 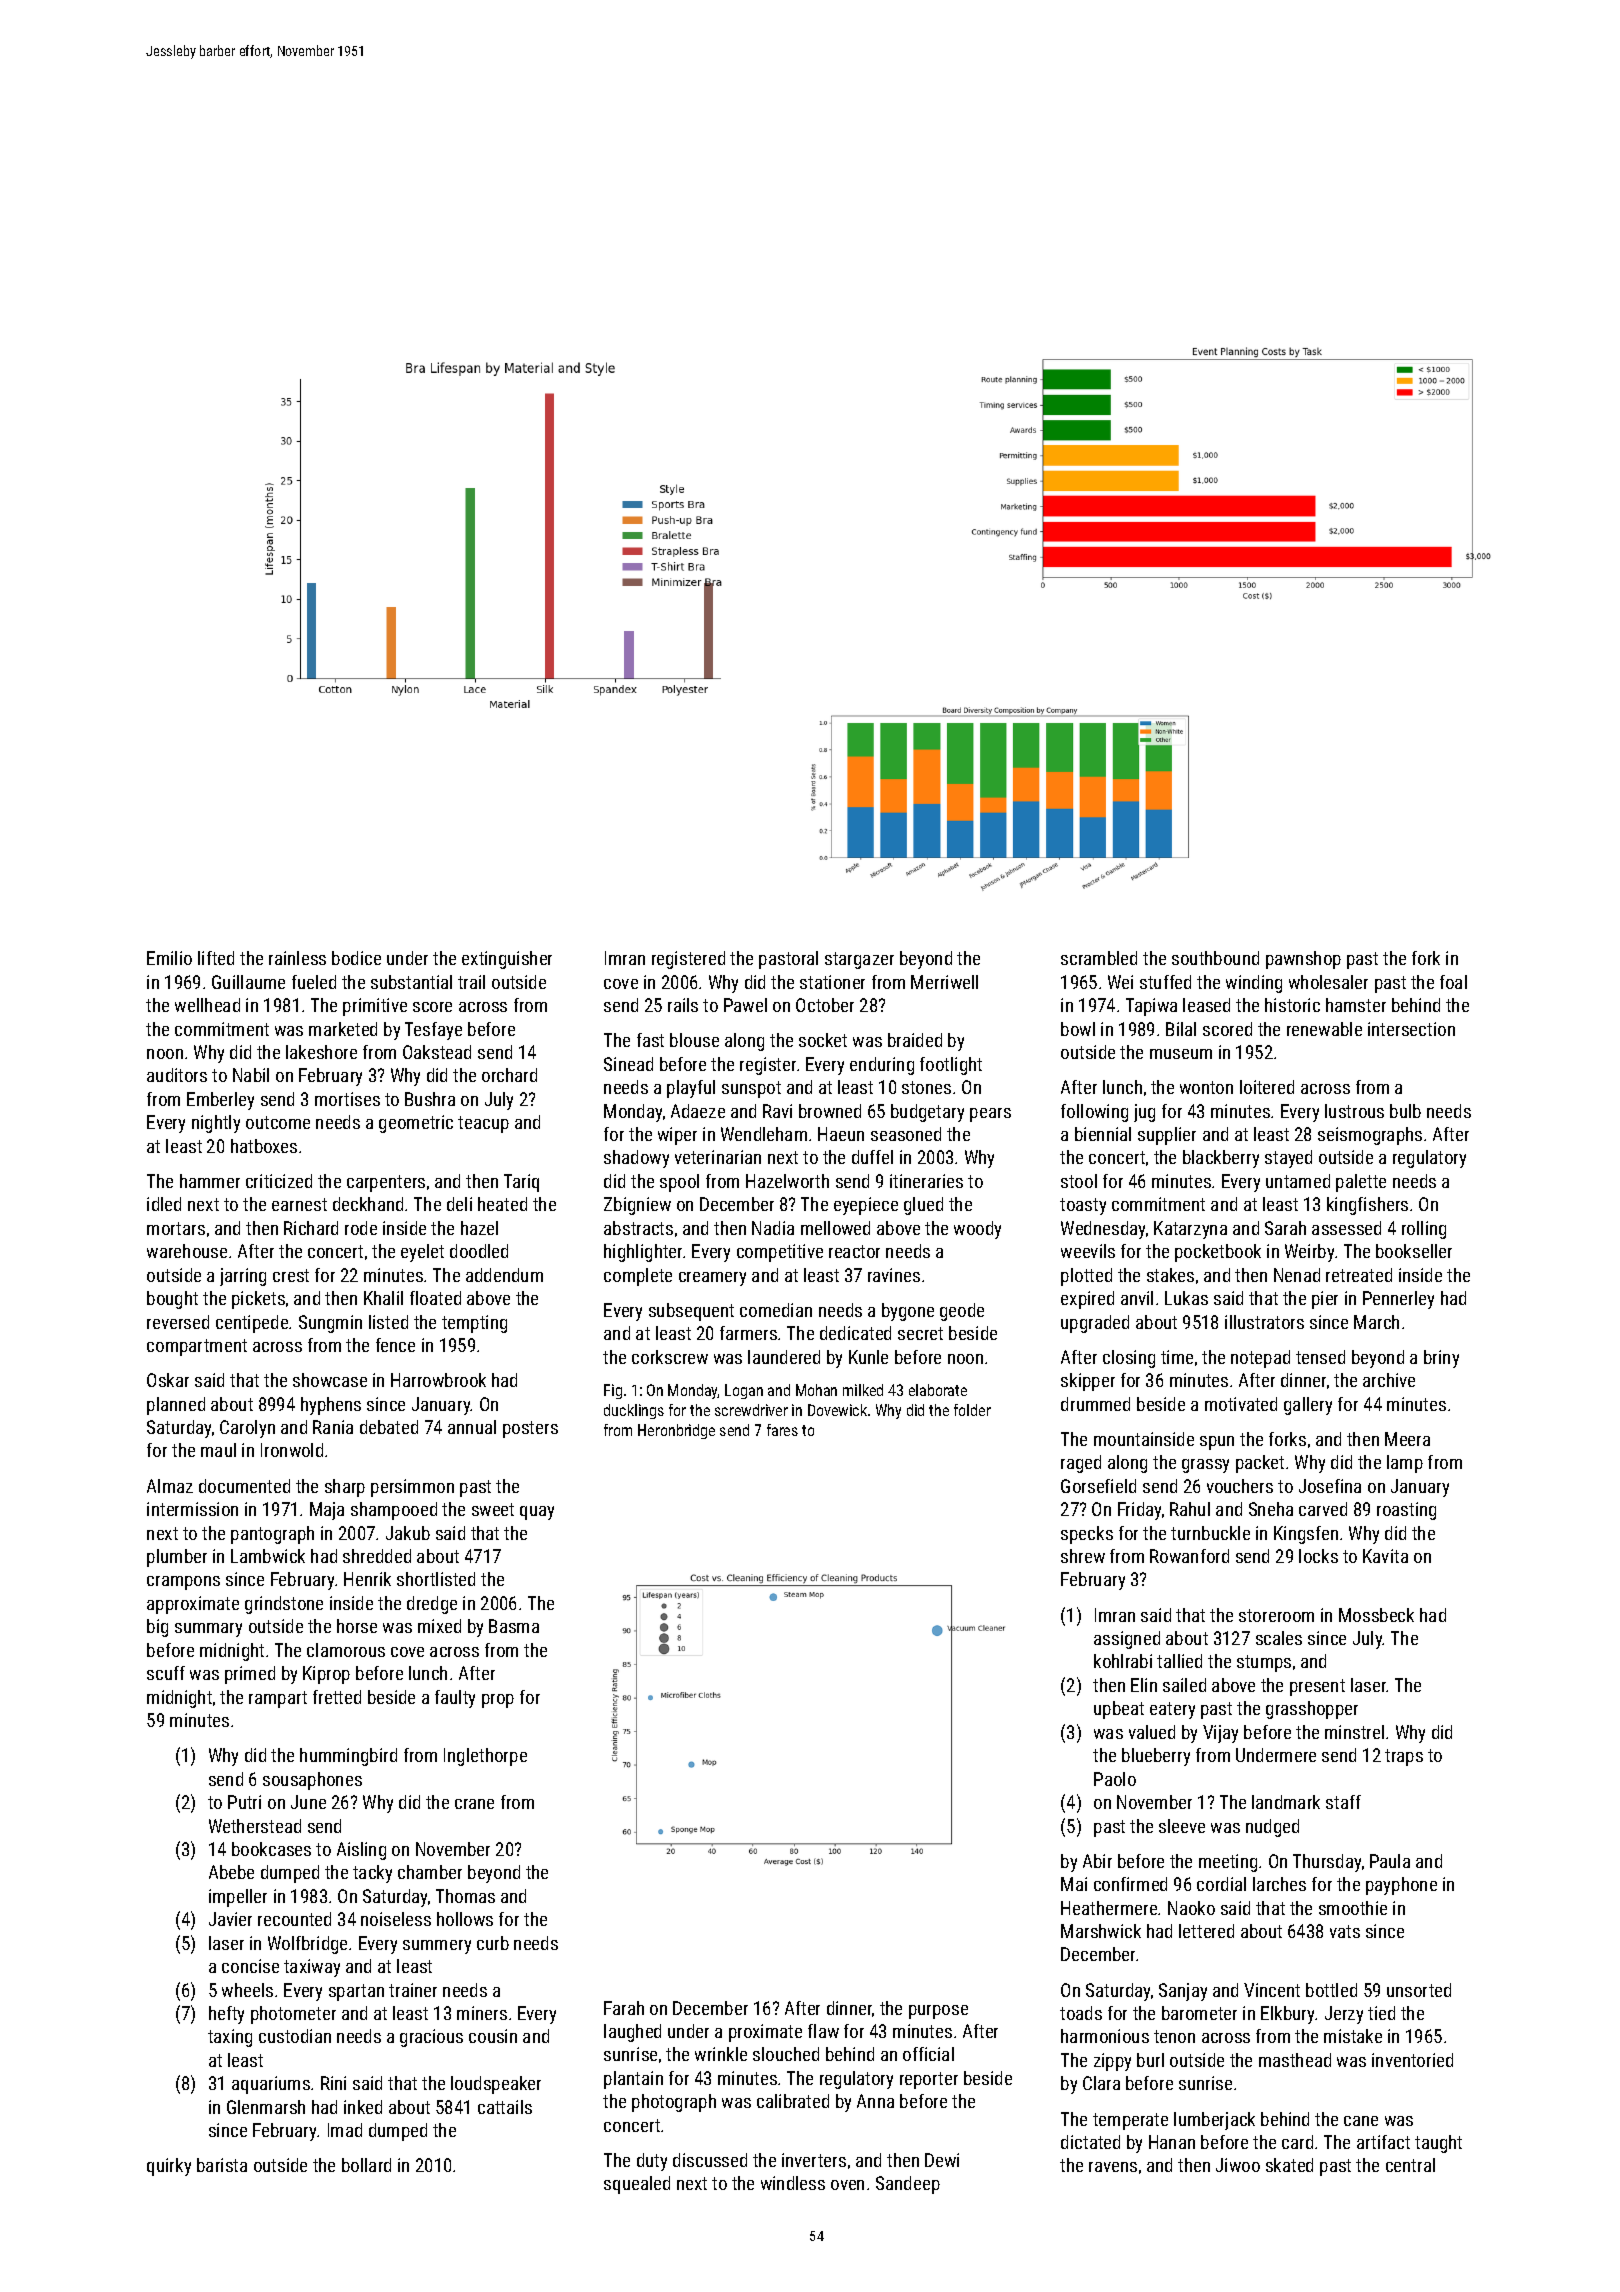 What do you see at coordinates (1083, 1556) in the document?
I see `shrew` at bounding box center [1083, 1556].
